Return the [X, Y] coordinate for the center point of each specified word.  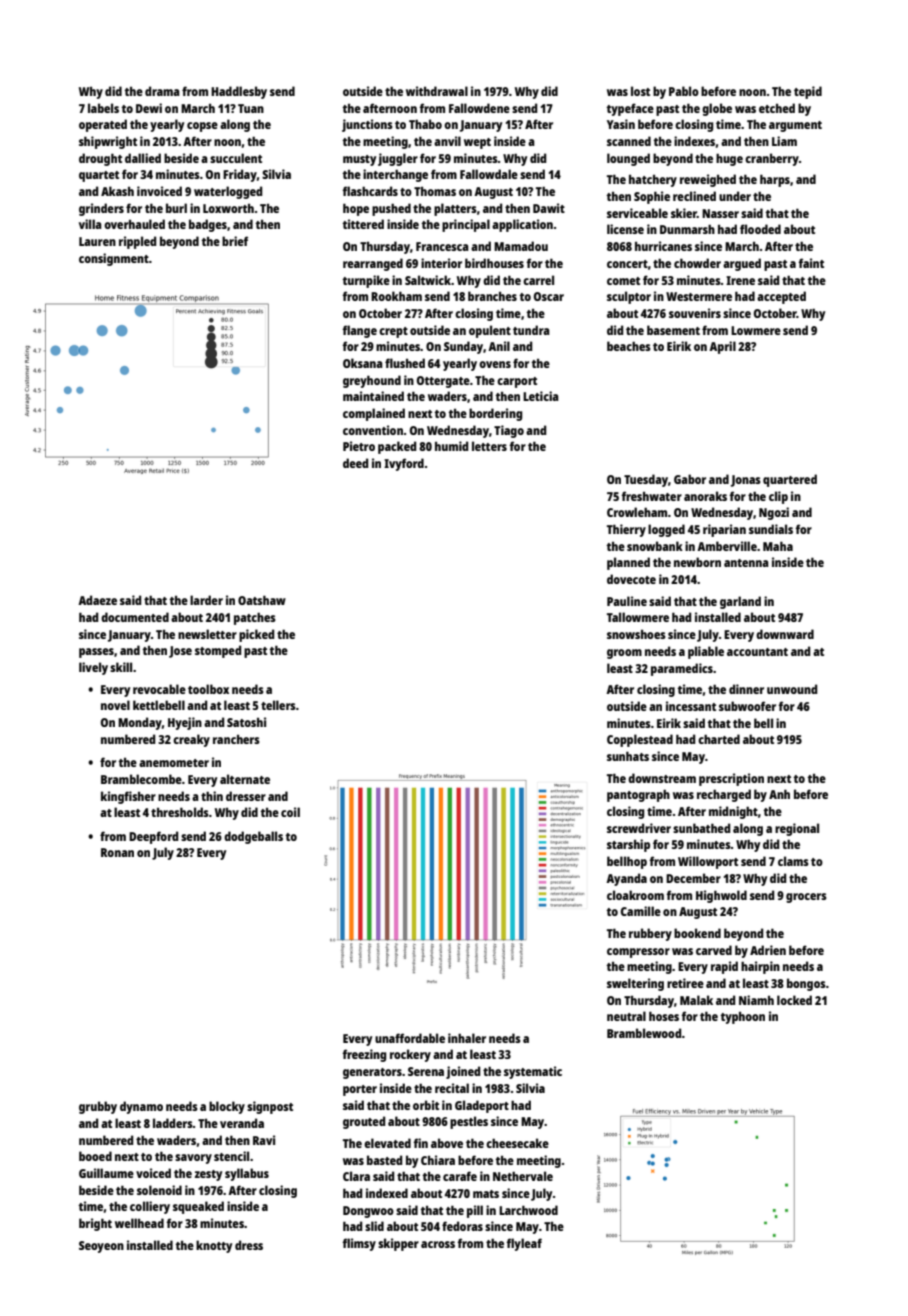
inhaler [467, 1038]
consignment [114, 259]
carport [517, 382]
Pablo [684, 91]
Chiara [438, 1160]
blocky [227, 1107]
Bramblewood [644, 1033]
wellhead [139, 1223]
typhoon [742, 1018]
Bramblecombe [141, 779]
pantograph [638, 795]
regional [797, 829]
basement [673, 330]
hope [356, 209]
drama [162, 91]
